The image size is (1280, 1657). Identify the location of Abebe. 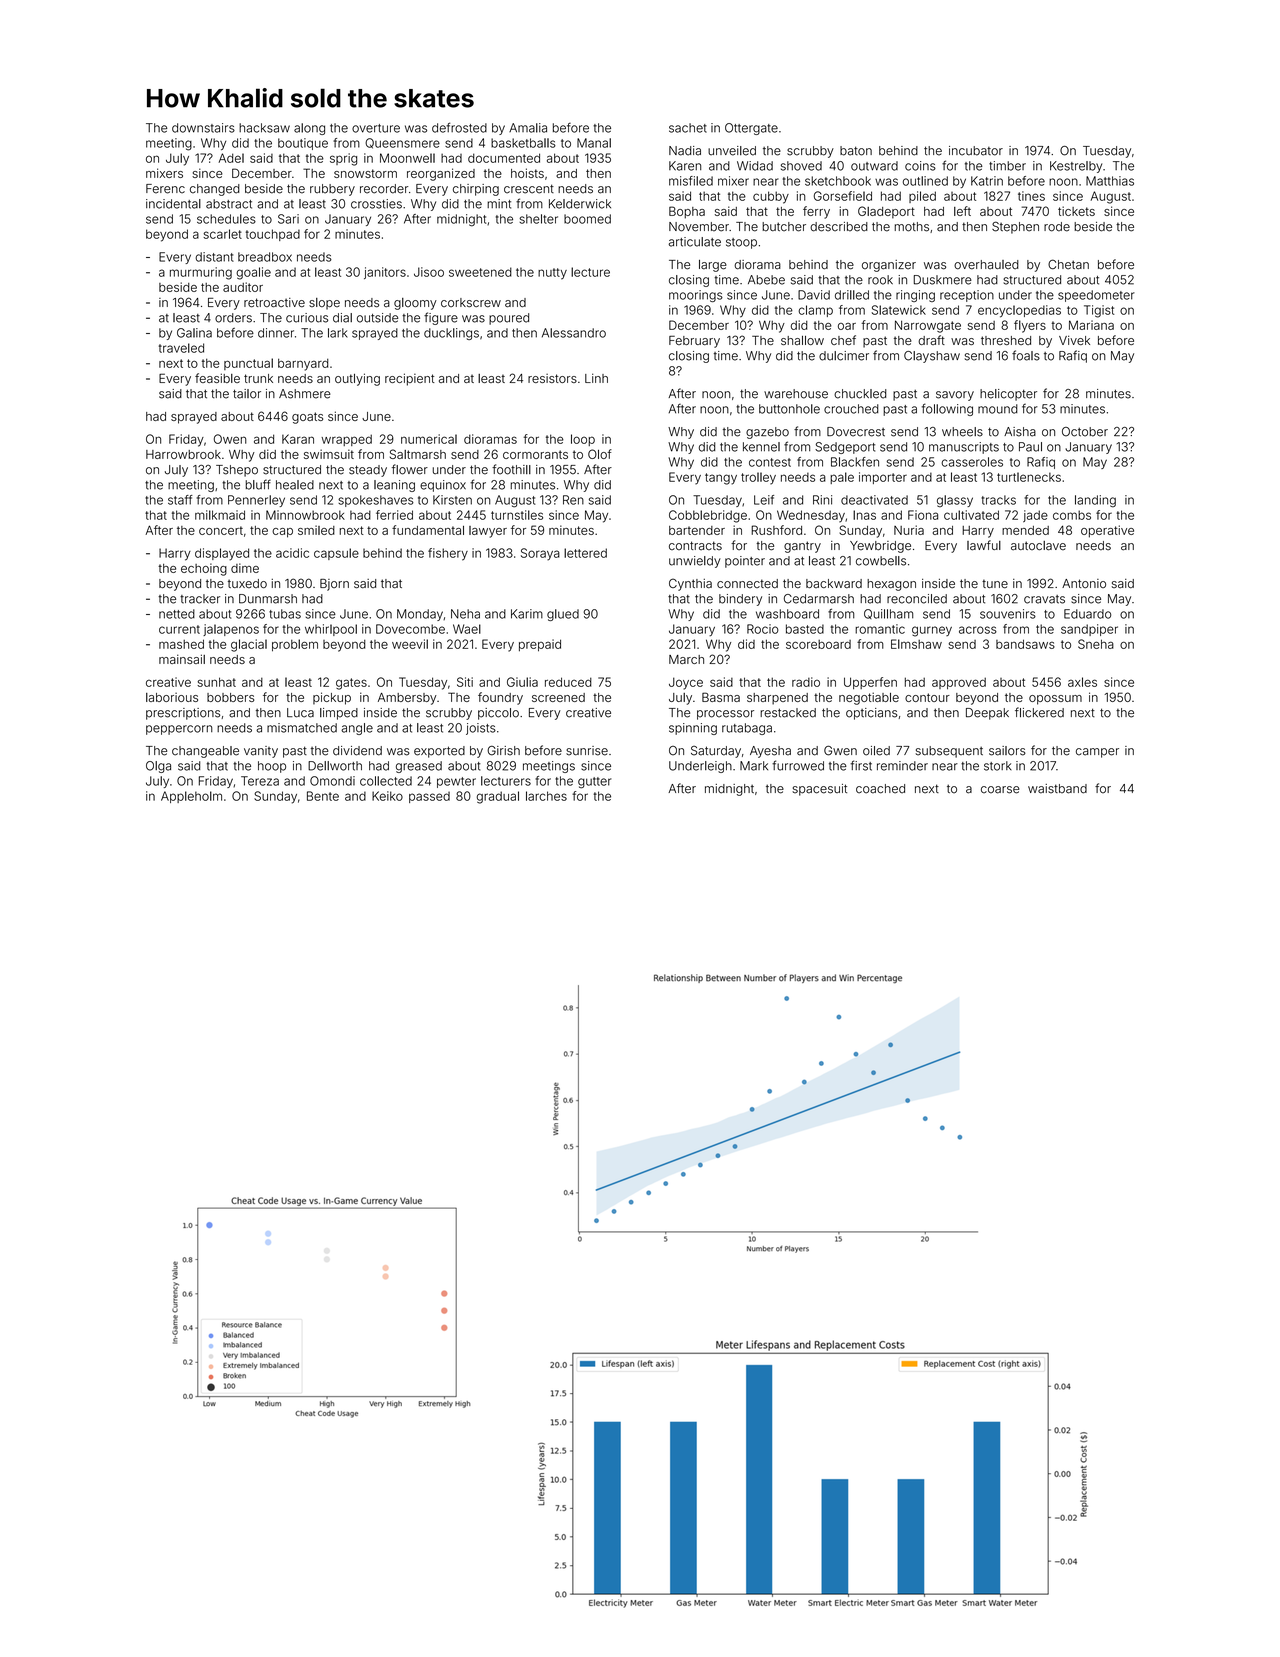
(766, 280).
